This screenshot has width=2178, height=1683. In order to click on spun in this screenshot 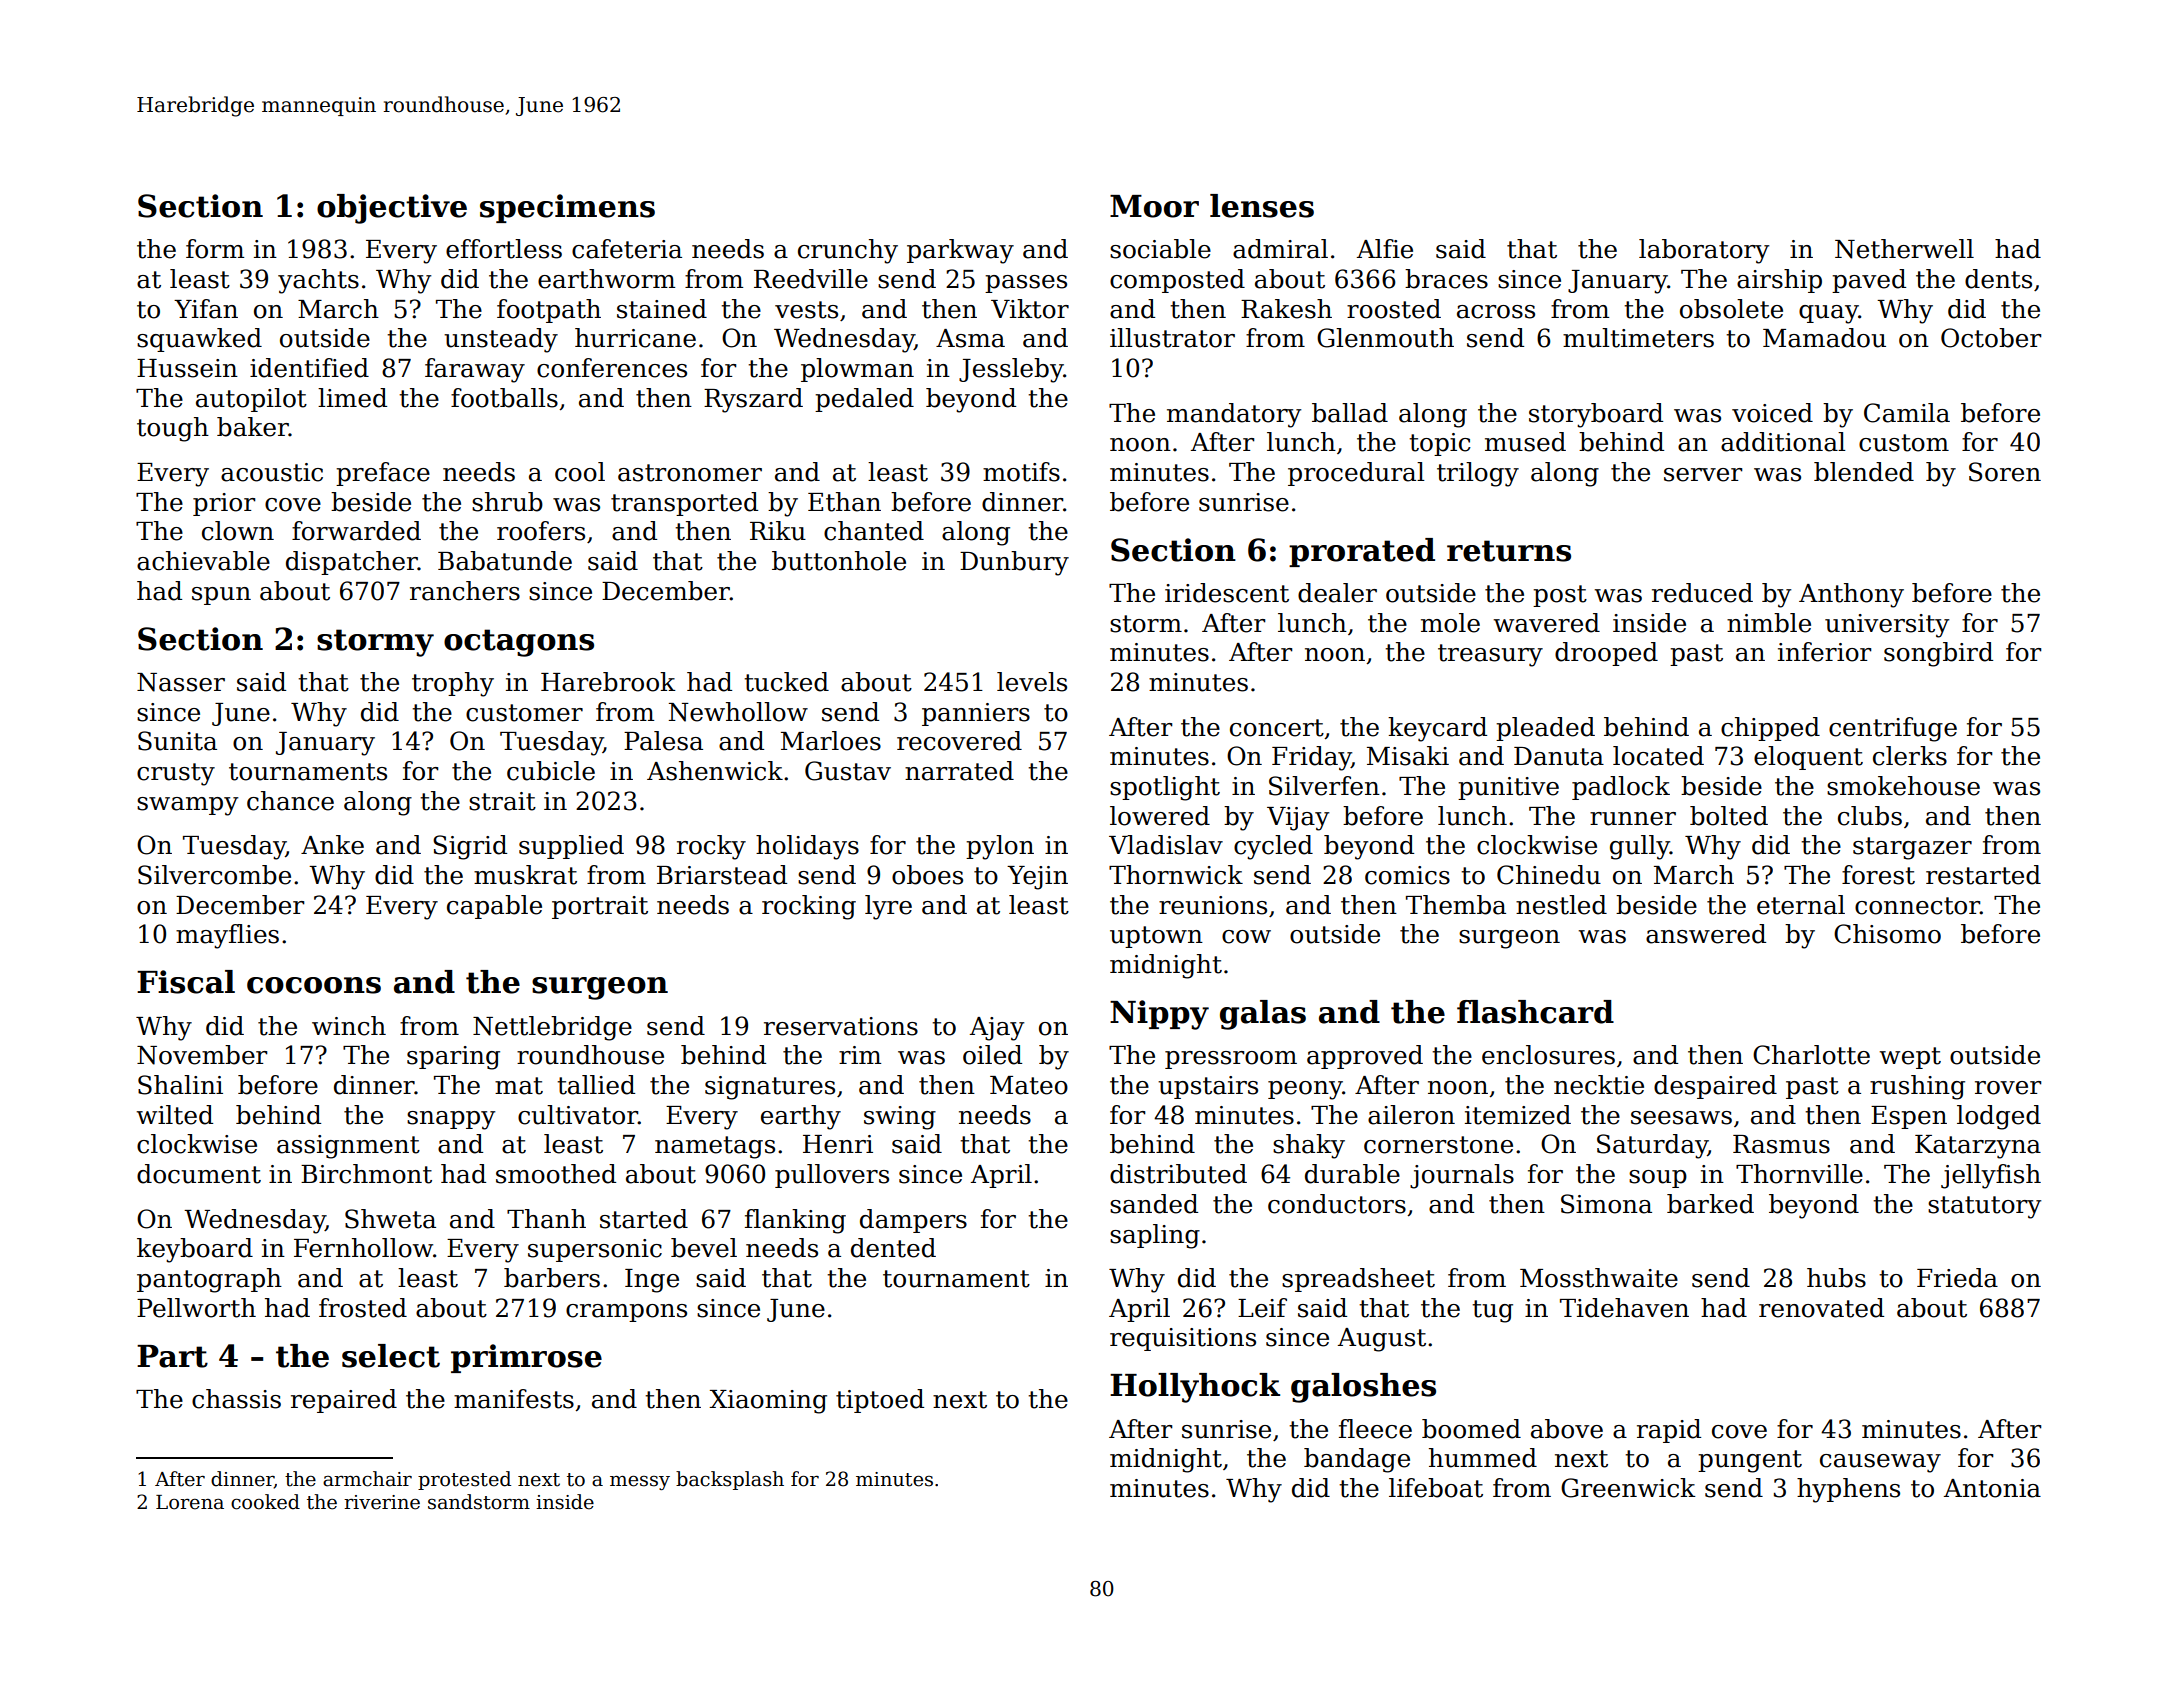, I will do `click(221, 596)`.
